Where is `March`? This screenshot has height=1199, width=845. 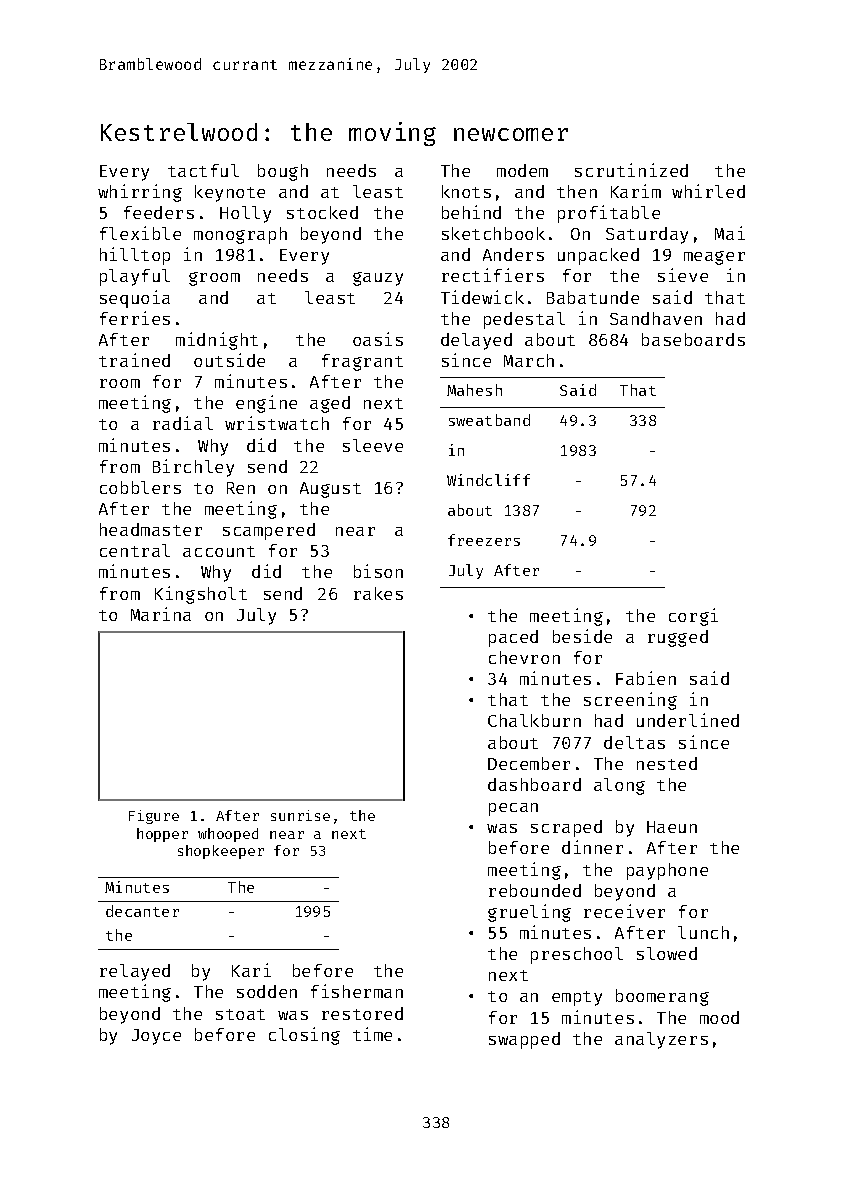
March is located at coordinates (529, 360).
